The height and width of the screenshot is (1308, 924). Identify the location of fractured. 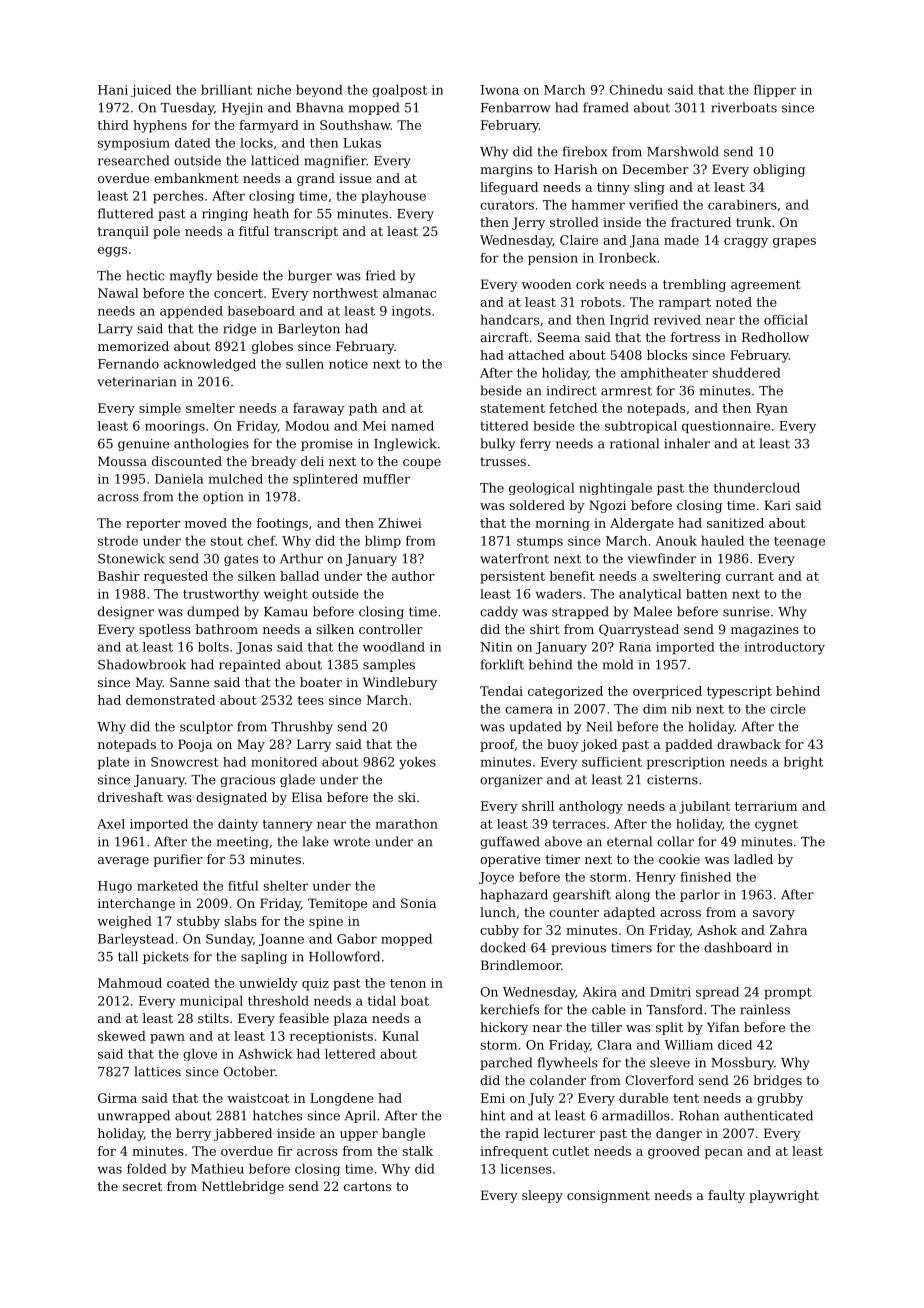
(701, 222).
